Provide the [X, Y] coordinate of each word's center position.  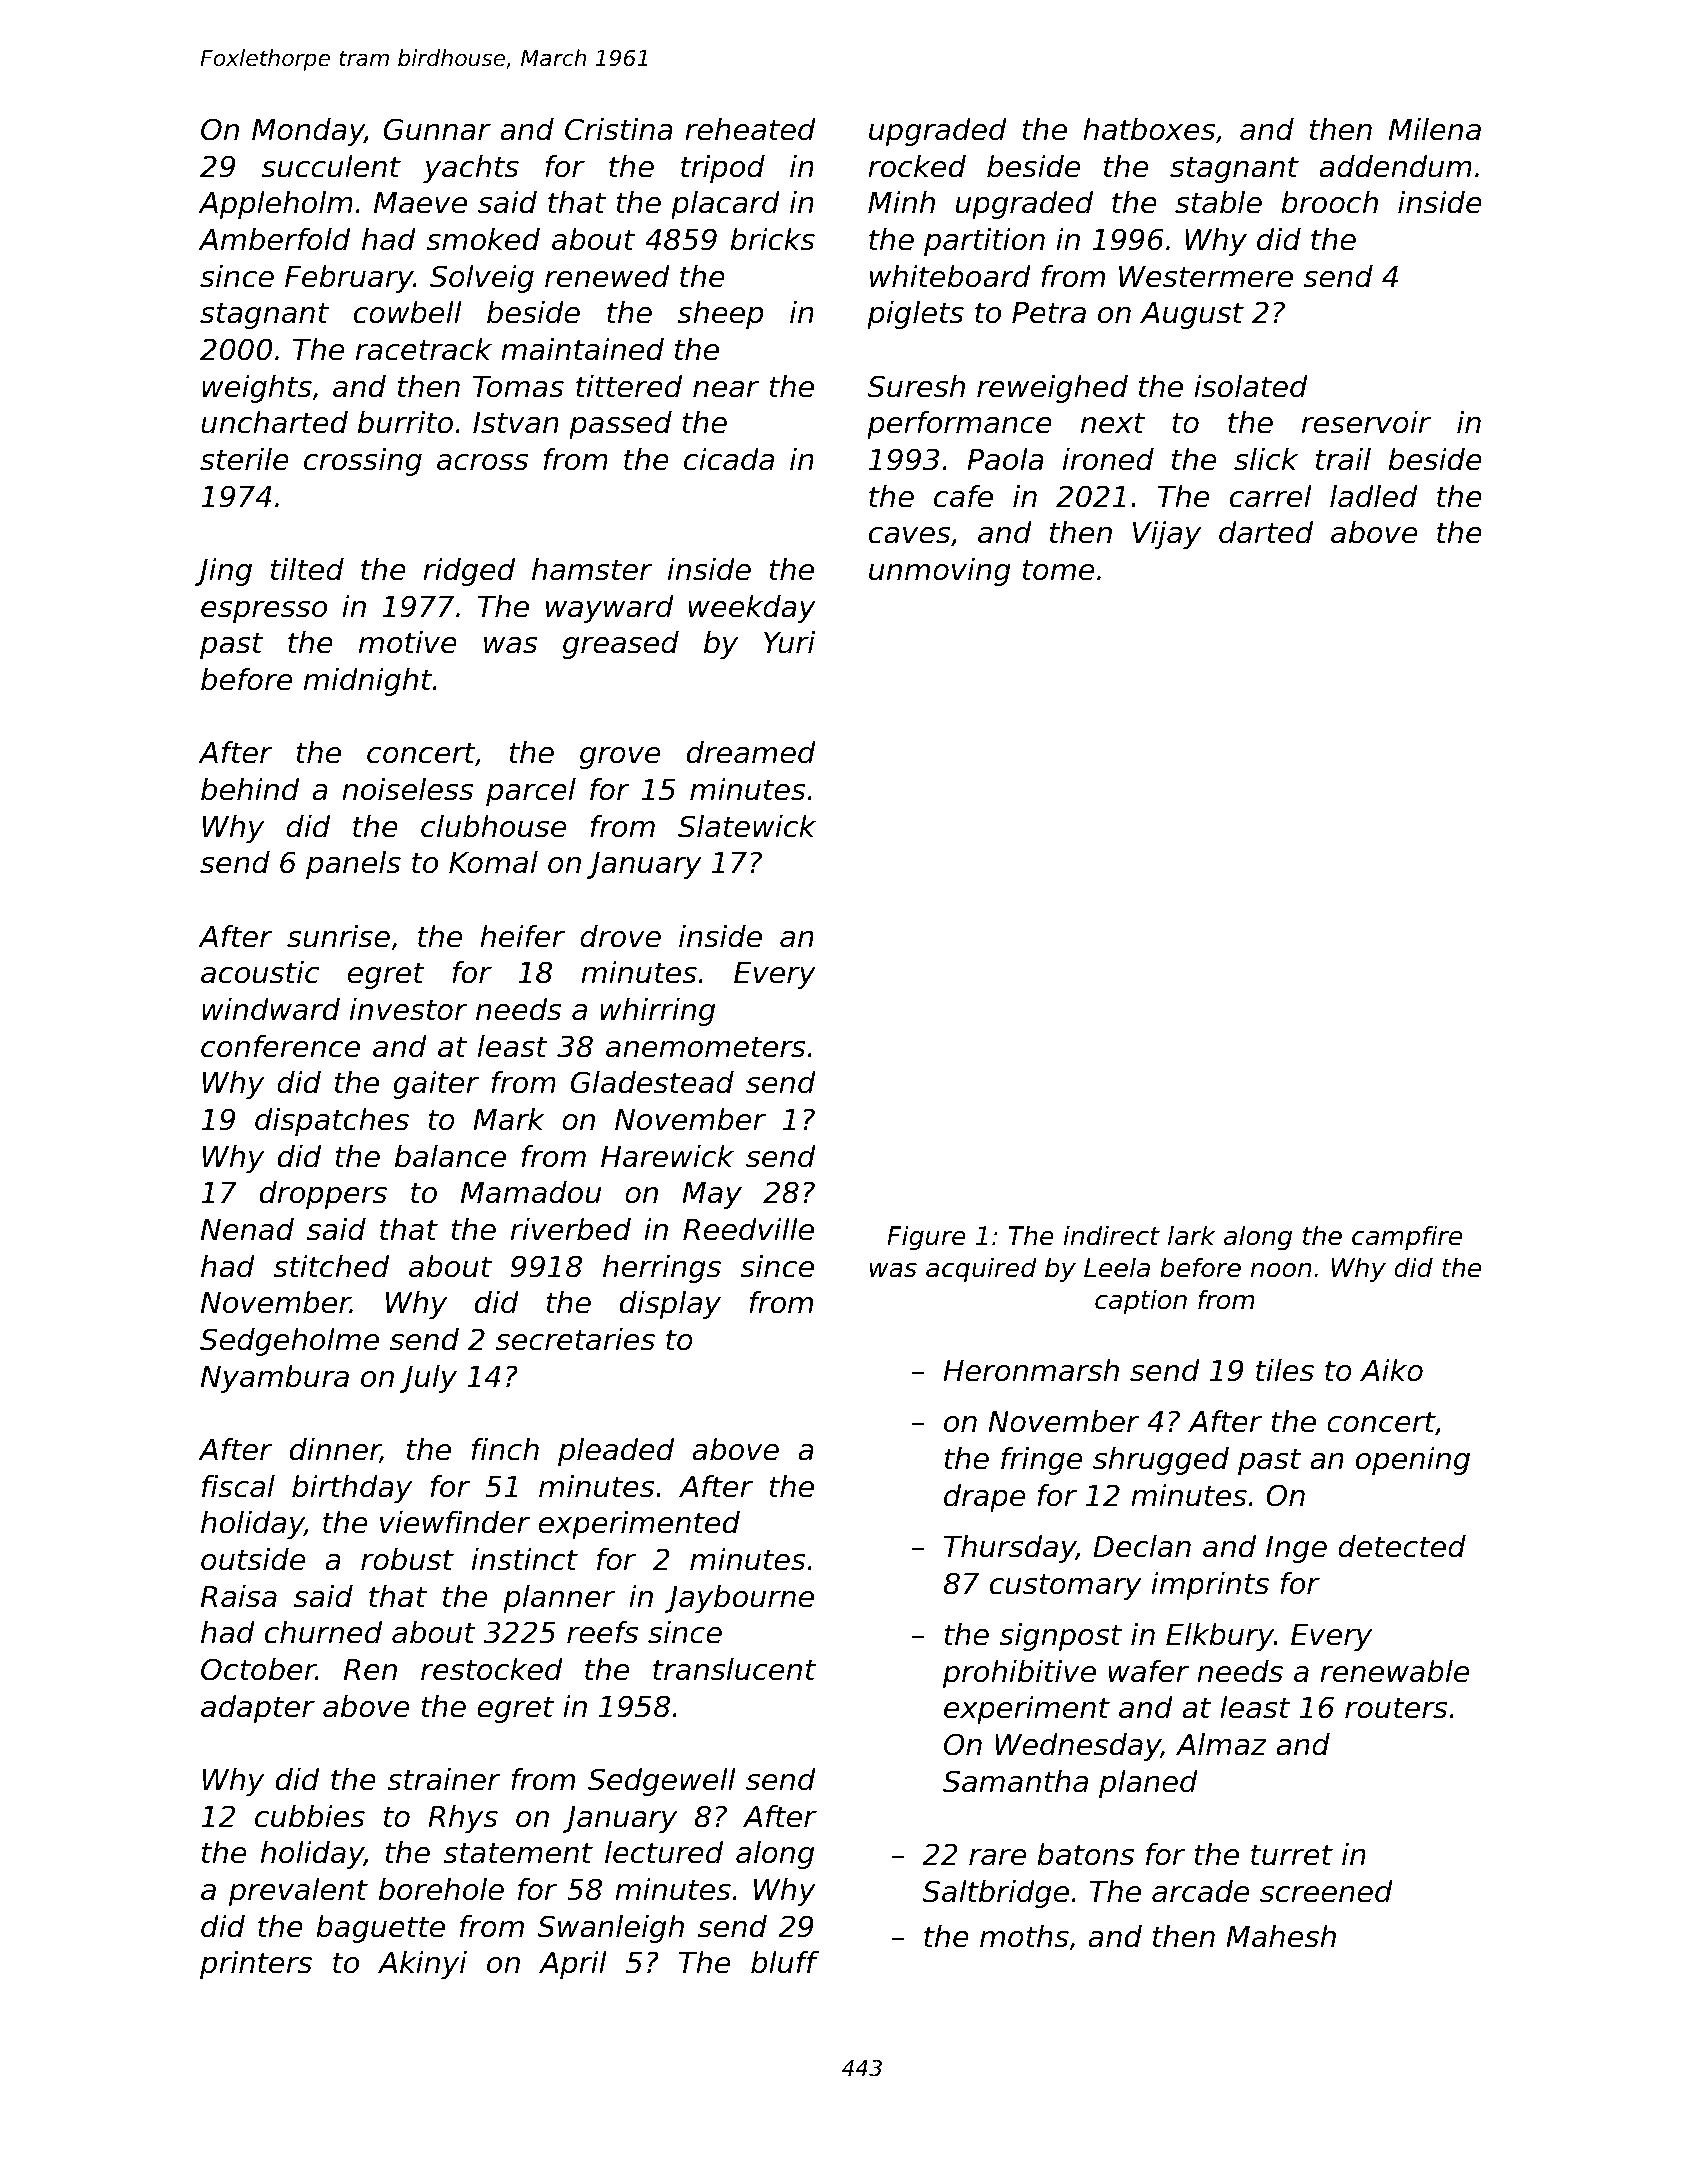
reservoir [1366, 422]
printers [256, 1965]
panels [353, 865]
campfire [1407, 1238]
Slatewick [747, 826]
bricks [772, 239]
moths [1024, 1936]
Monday [308, 132]
